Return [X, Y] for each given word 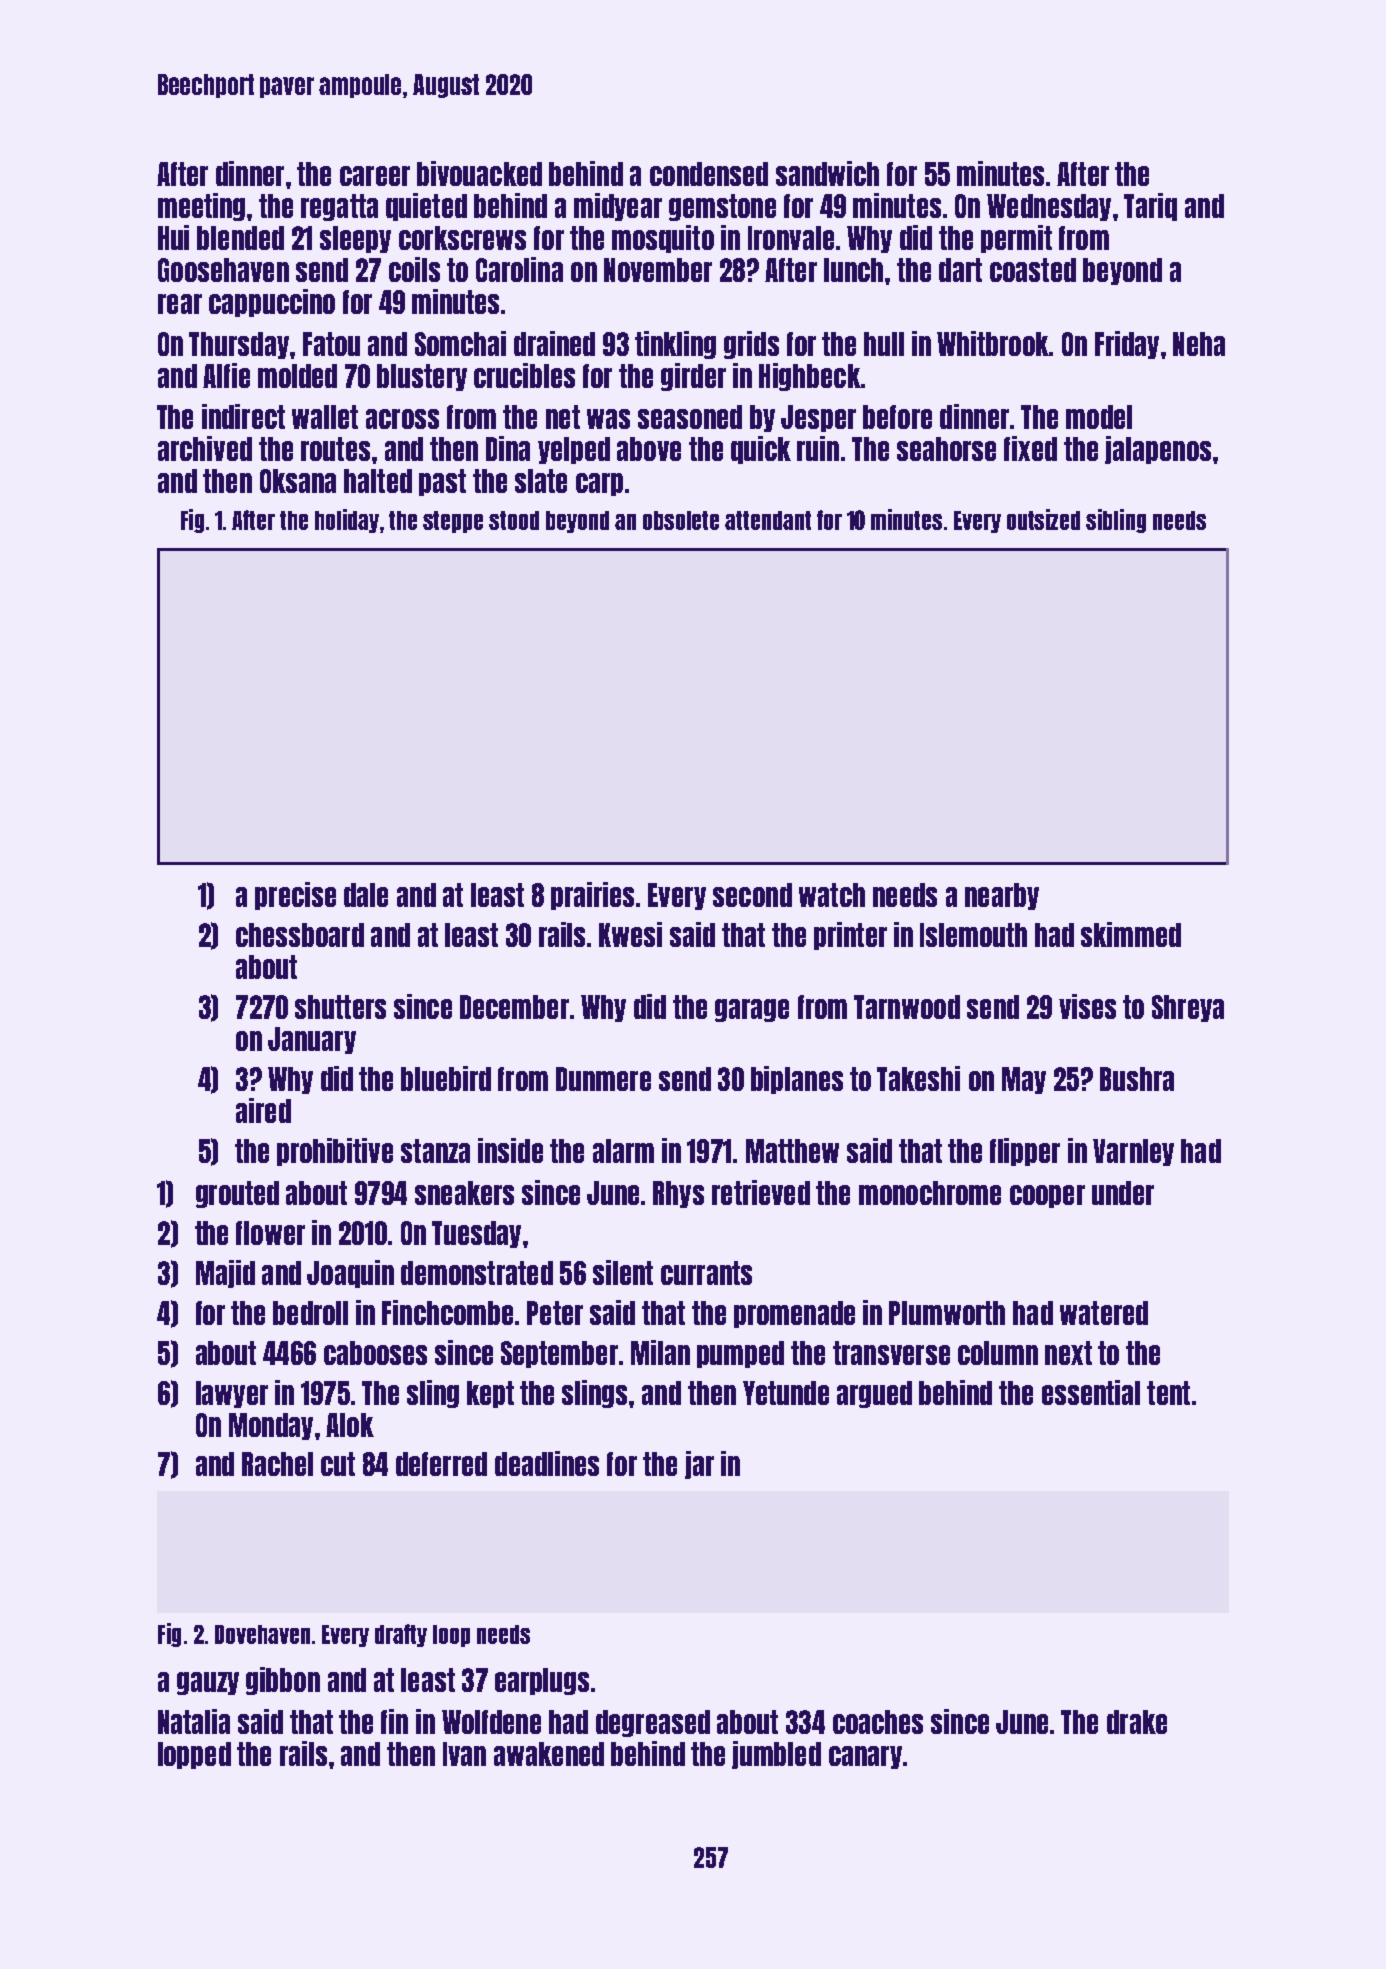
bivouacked [479, 173]
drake [1137, 1722]
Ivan [464, 1754]
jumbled [776, 1755]
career [375, 176]
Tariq [1150, 207]
